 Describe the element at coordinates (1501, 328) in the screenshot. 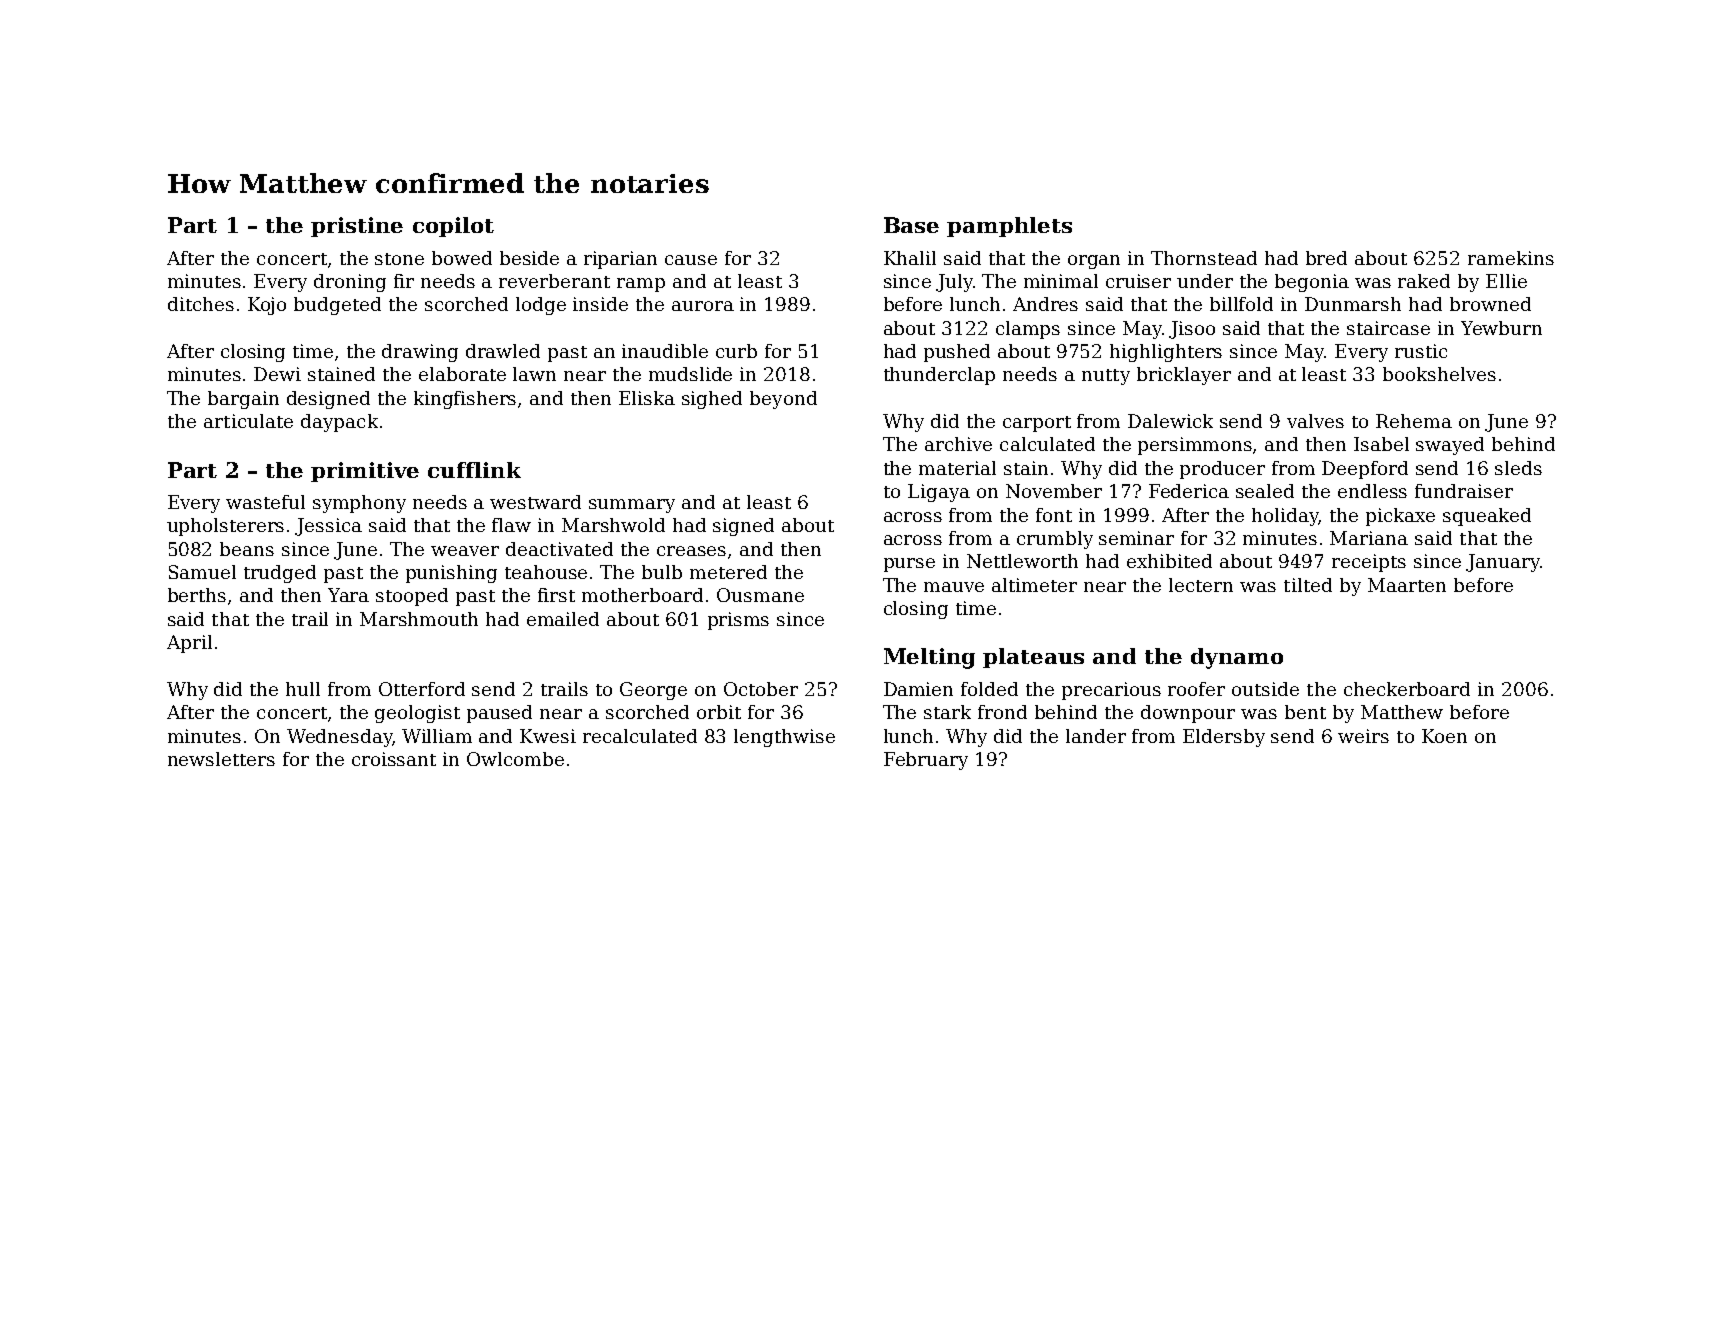

I see `Yewburn` at that location.
